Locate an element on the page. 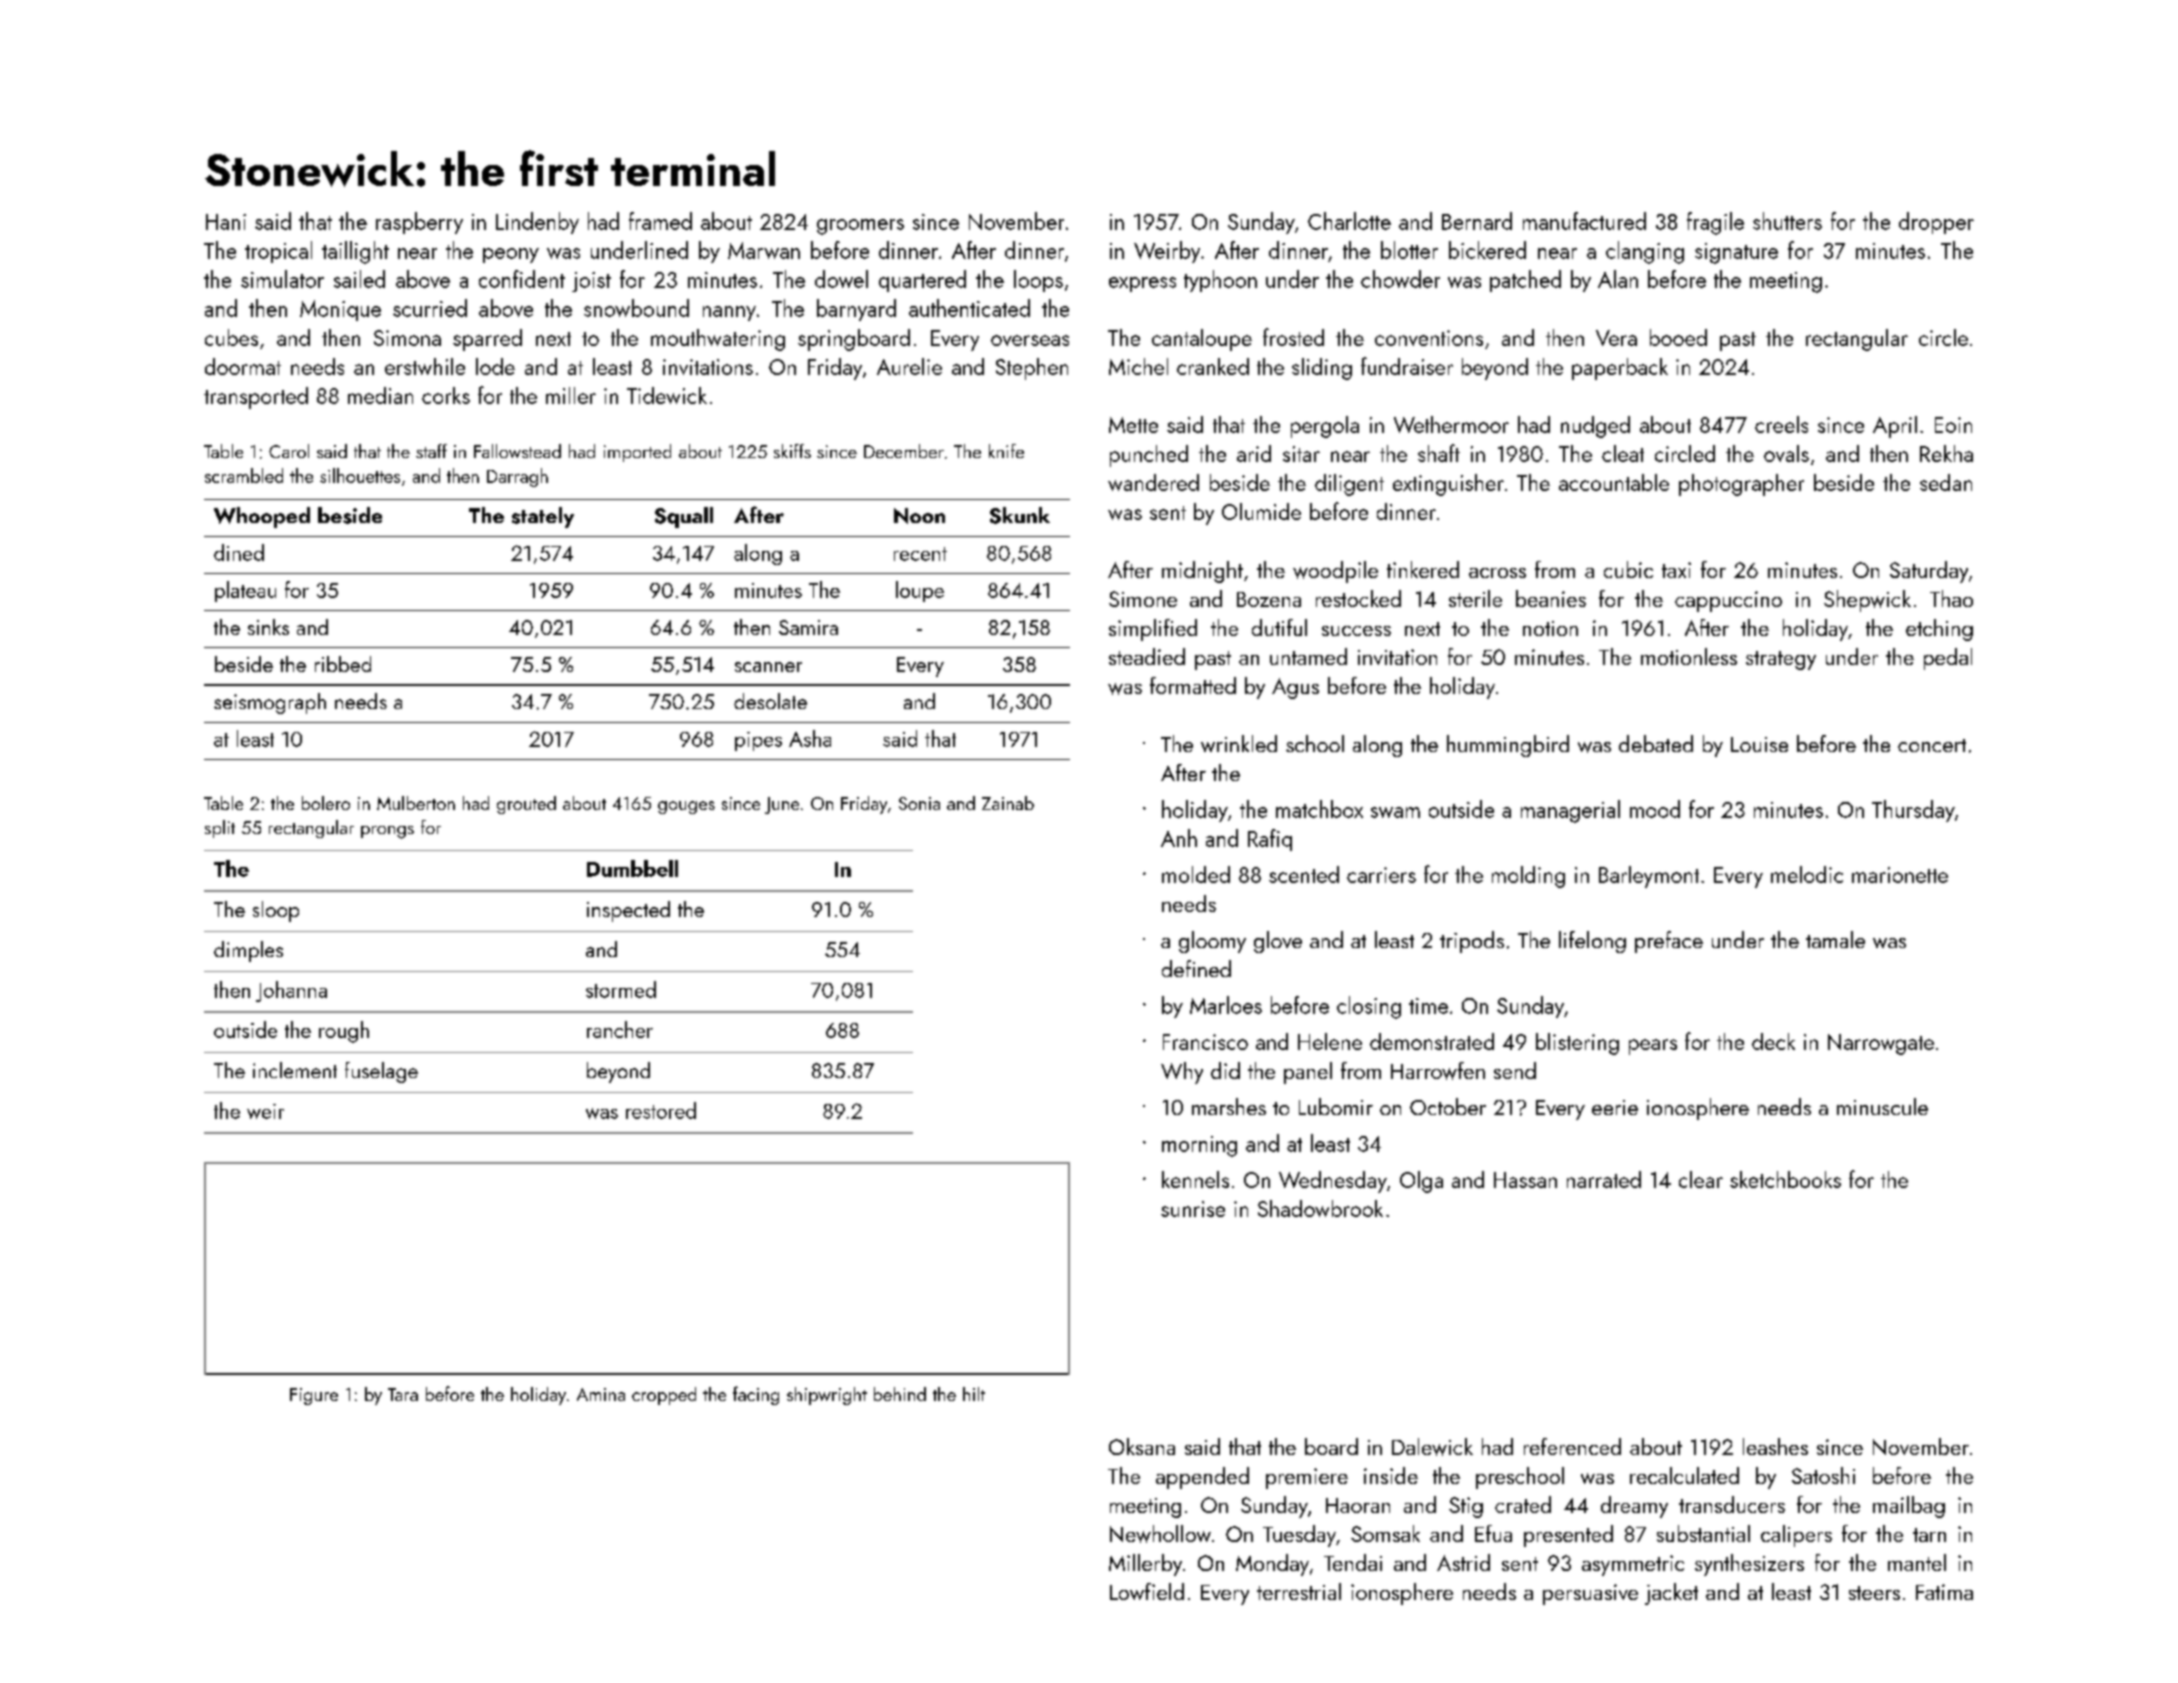 The height and width of the image is (1683, 2178). persuasive is located at coordinates (1590, 1594).
